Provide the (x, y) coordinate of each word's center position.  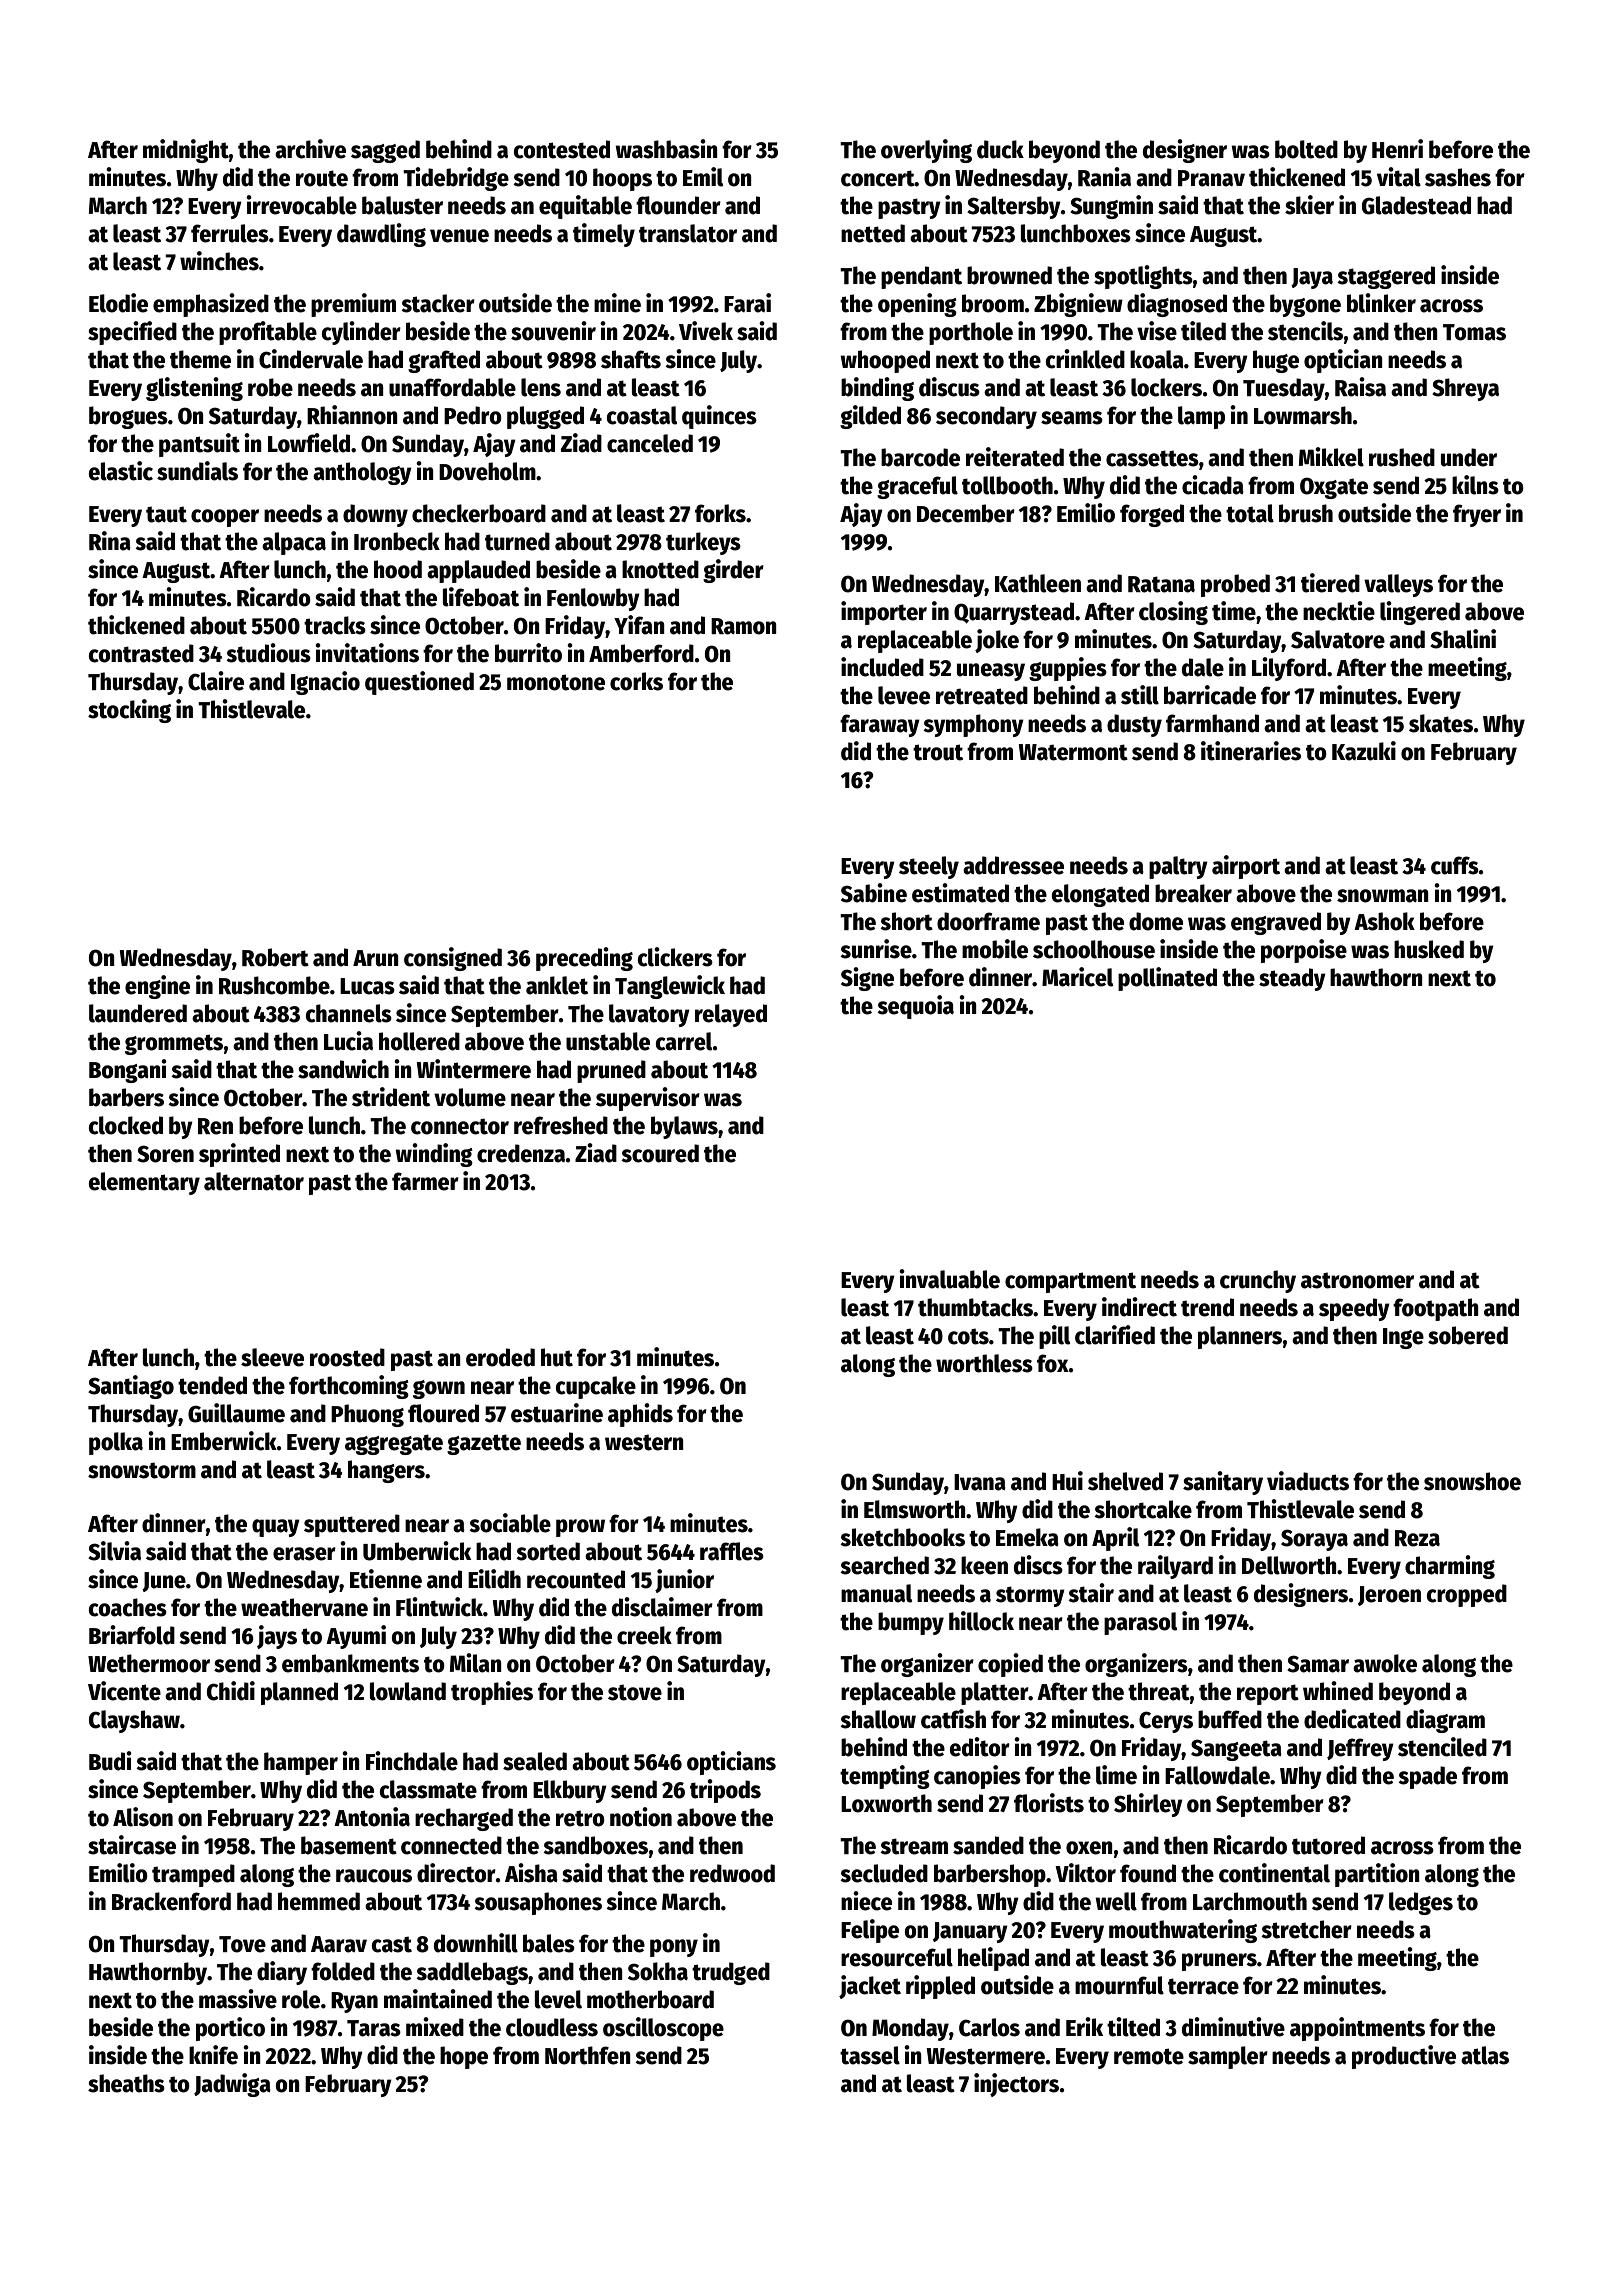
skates (1441, 723)
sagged (385, 151)
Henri (1397, 149)
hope (464, 2057)
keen (984, 1565)
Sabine (874, 893)
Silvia (114, 1551)
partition (1377, 1875)
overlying (926, 151)
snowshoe (1472, 1481)
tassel (870, 2055)
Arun (376, 958)
